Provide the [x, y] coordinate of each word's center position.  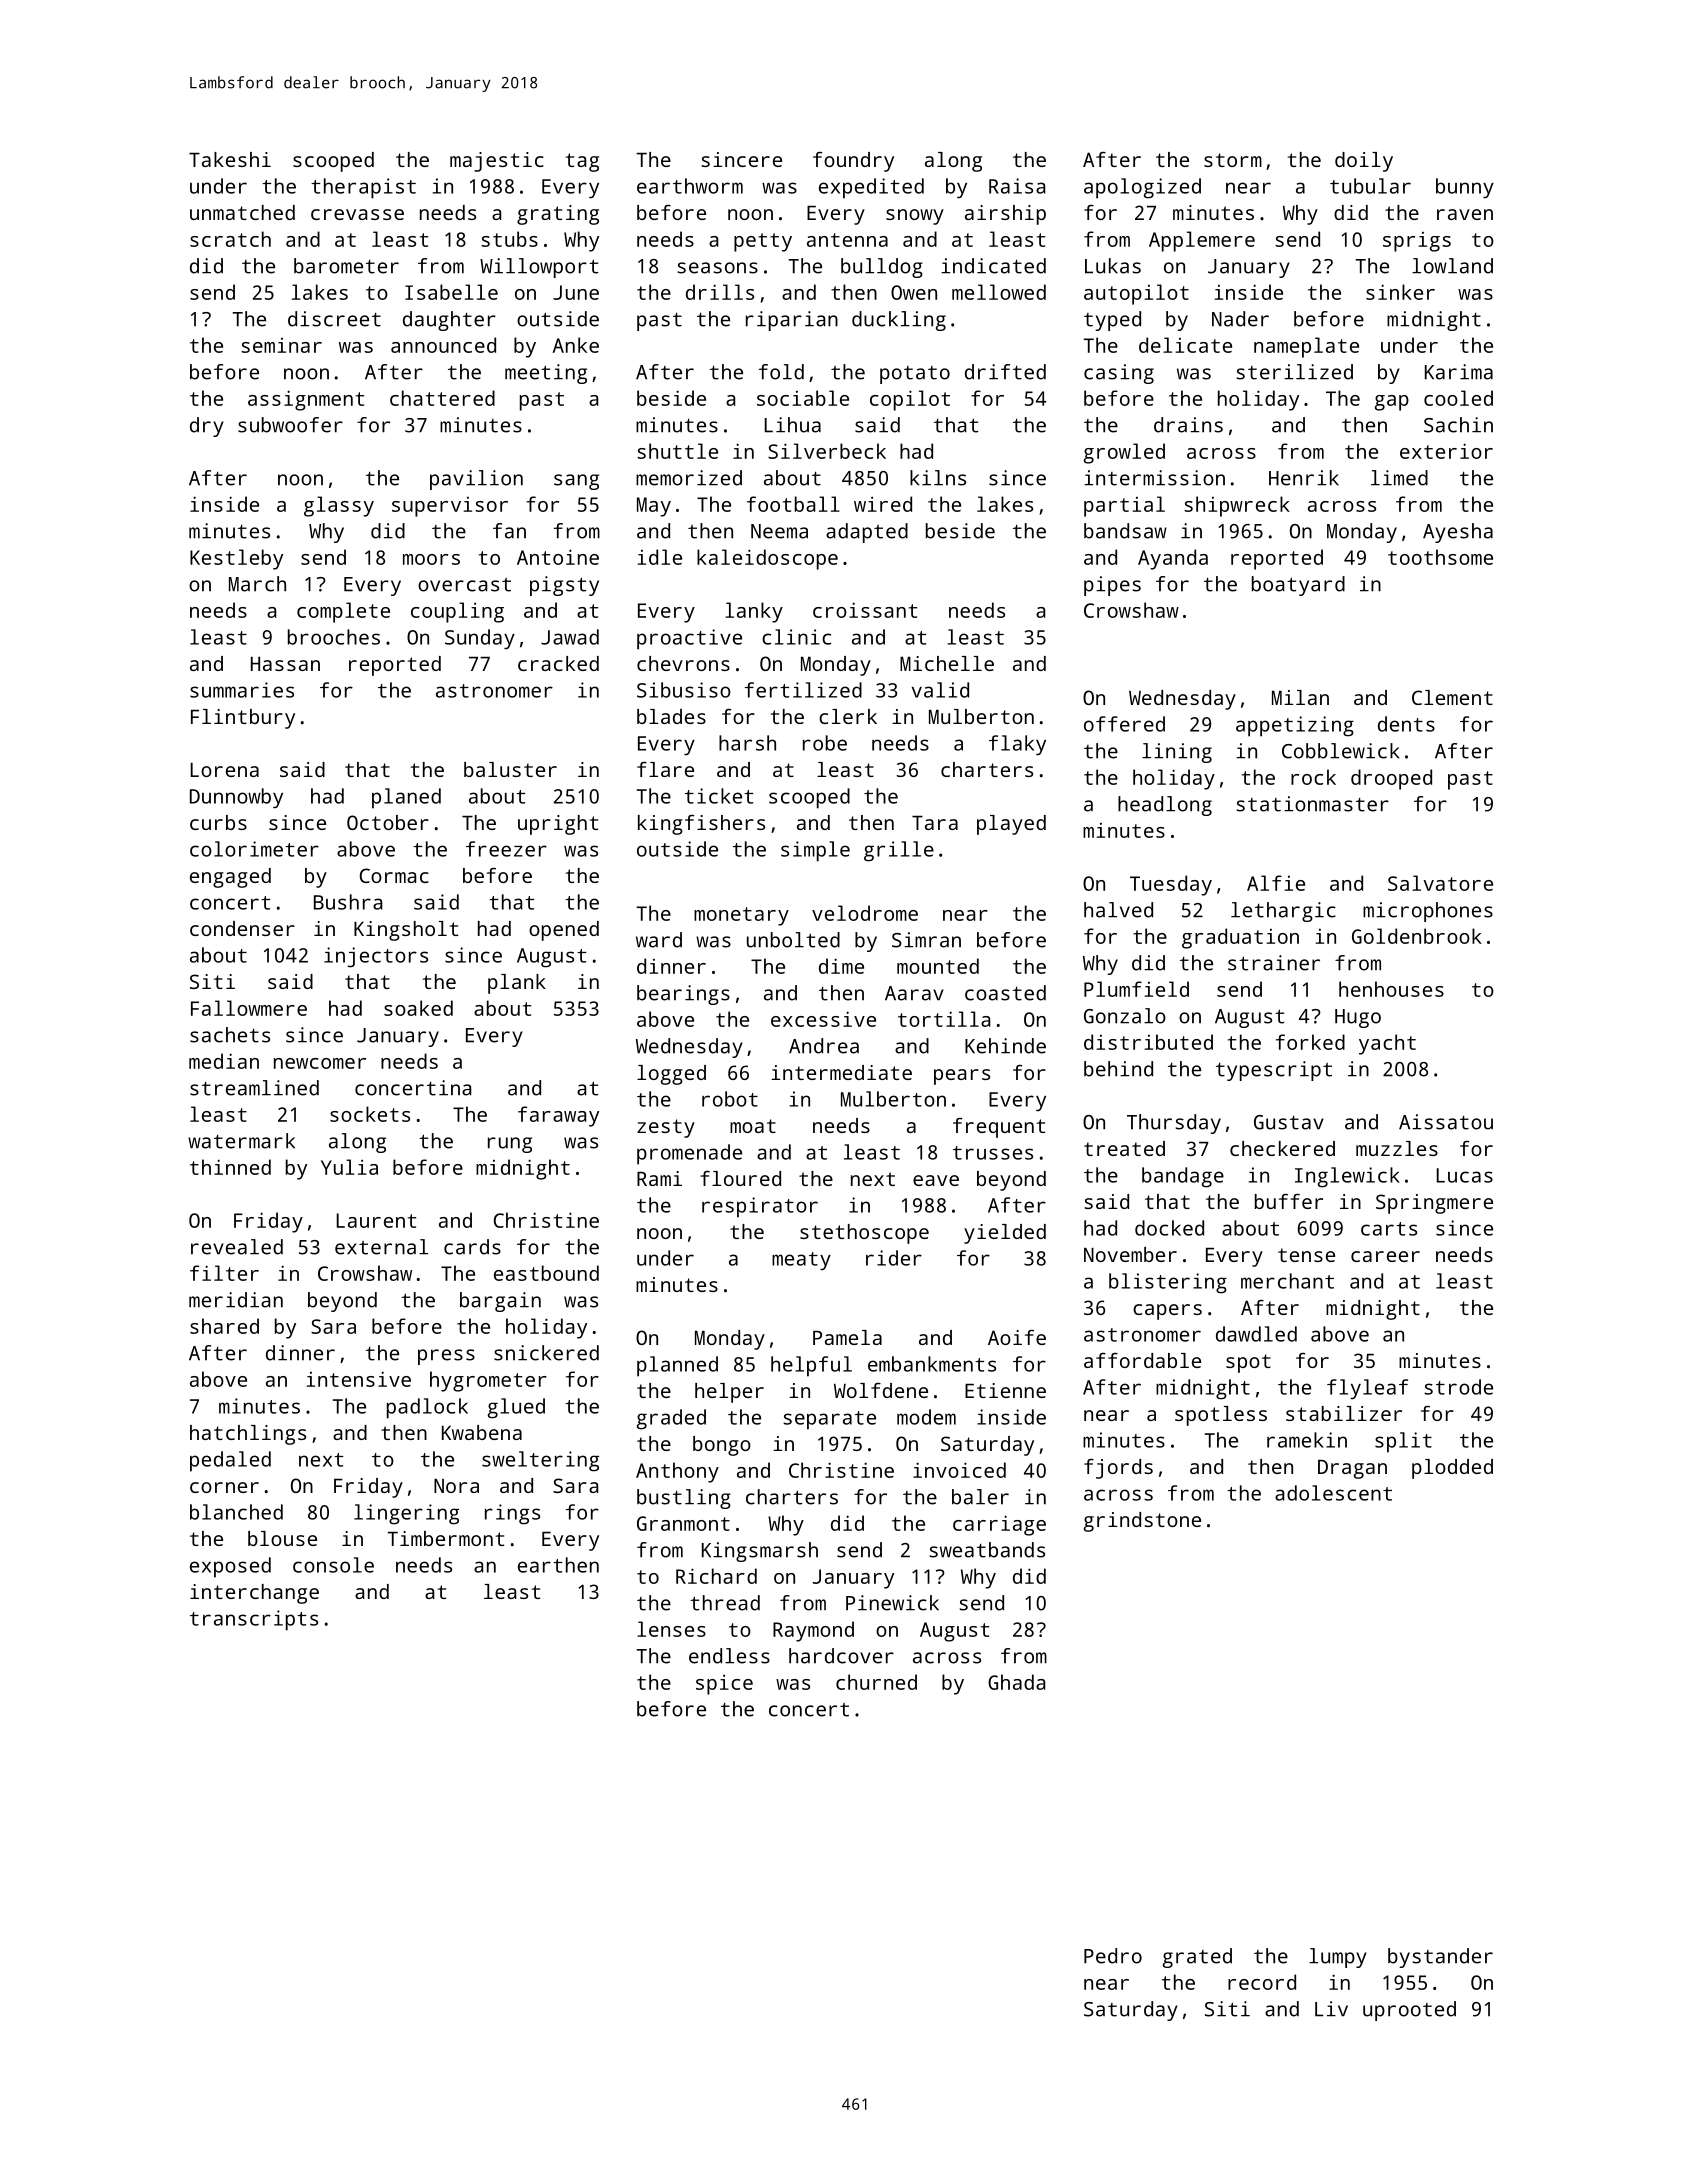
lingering [406, 1514]
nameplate [1306, 347]
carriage [999, 1525]
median [224, 1061]
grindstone [1142, 1522]
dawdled [1256, 1334]
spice [724, 1685]
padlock [427, 1408]
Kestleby [236, 559]
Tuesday [1171, 885]
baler [980, 1497]
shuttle [677, 451]
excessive [823, 1019]
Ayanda [1173, 559]
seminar [281, 345]
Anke [576, 345]
